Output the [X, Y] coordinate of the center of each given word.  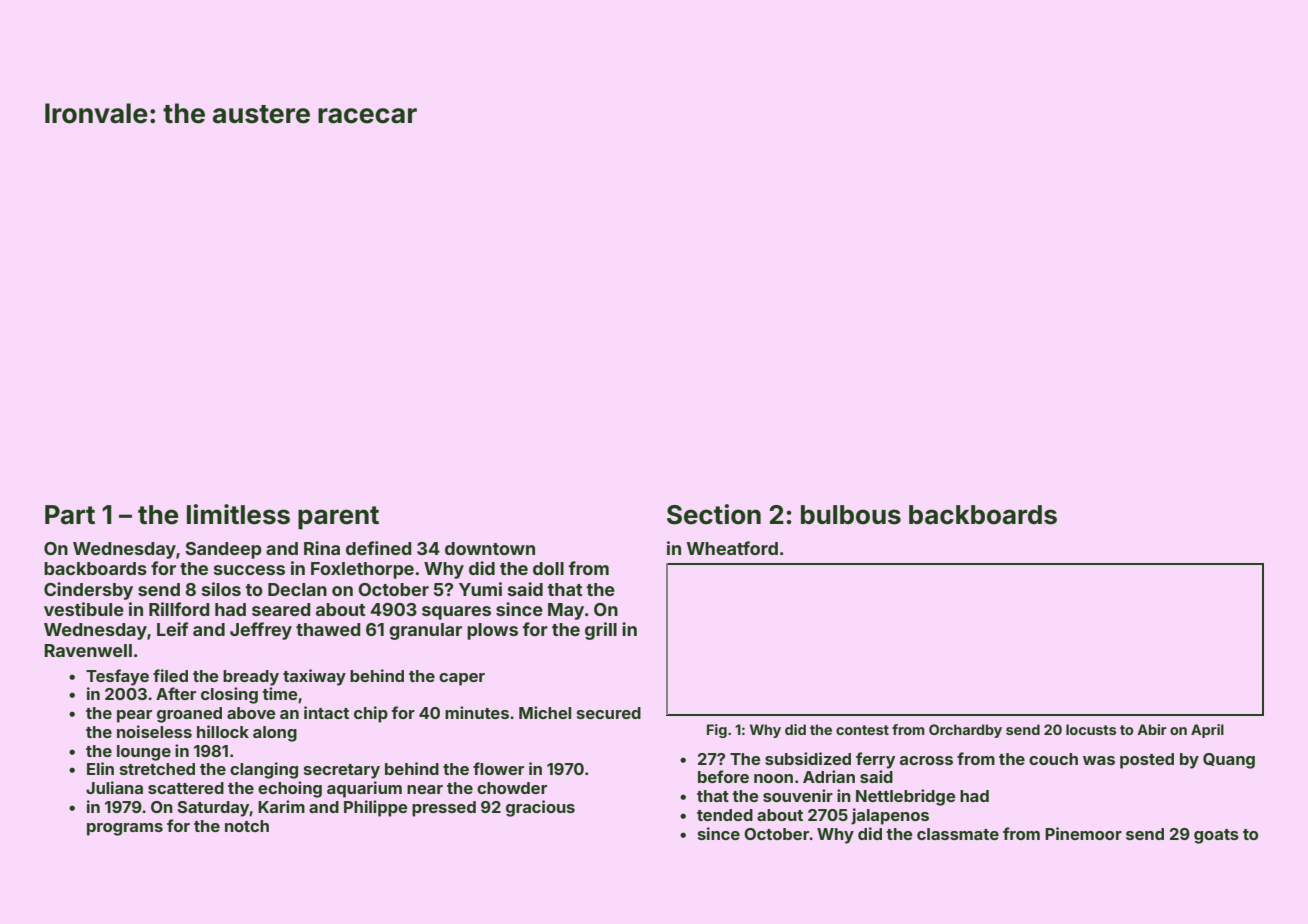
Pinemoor [1083, 833]
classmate [958, 834]
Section [714, 514]
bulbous [851, 515]
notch [247, 826]
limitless [238, 514]
